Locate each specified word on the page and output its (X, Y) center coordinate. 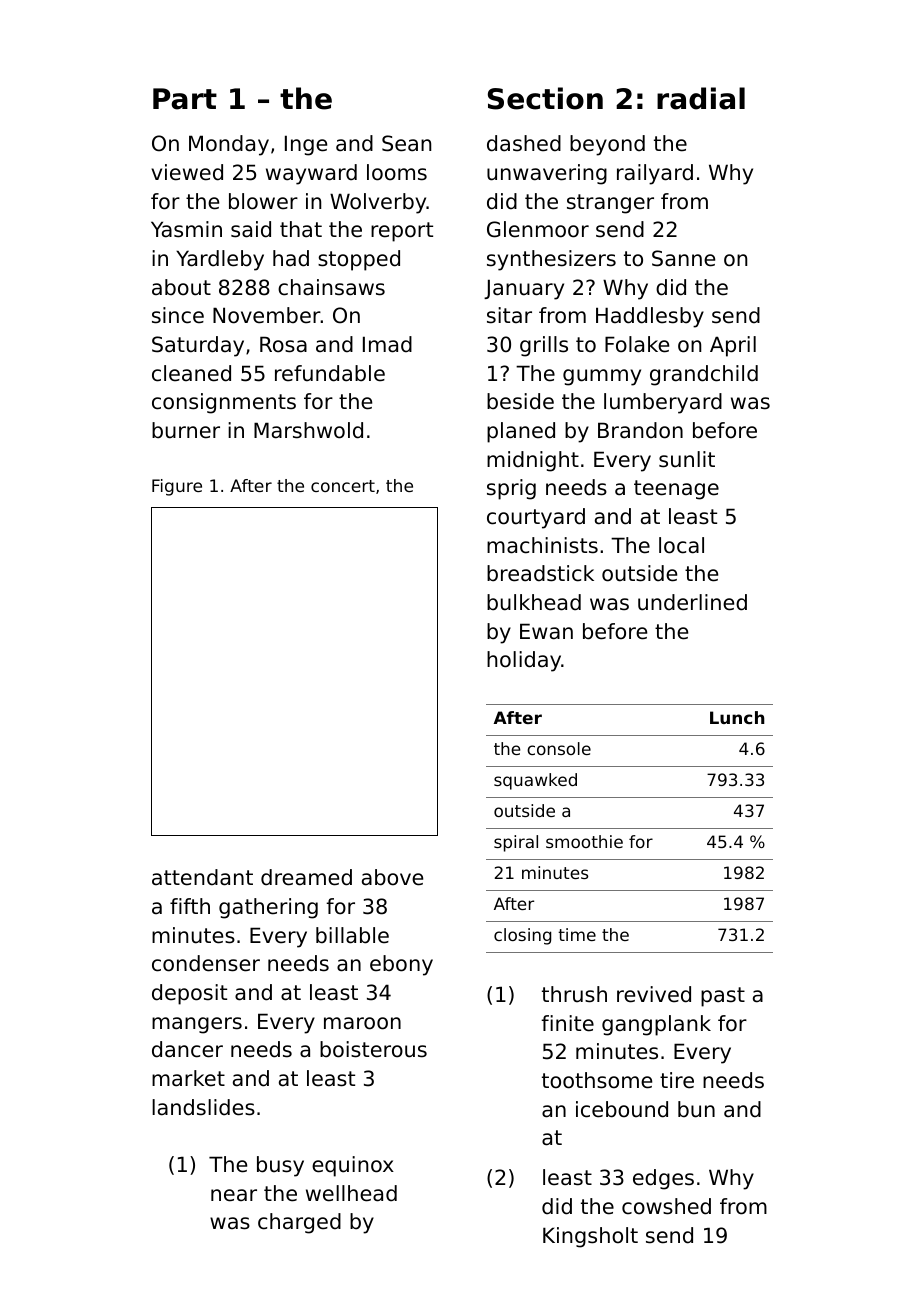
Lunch (737, 717)
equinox (353, 1166)
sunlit (687, 459)
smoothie (584, 841)
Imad (387, 344)
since (178, 315)
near (234, 1195)
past (723, 997)
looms (397, 172)
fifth (190, 906)
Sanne (683, 258)
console (559, 748)
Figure (177, 487)
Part (185, 99)
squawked (535, 781)
